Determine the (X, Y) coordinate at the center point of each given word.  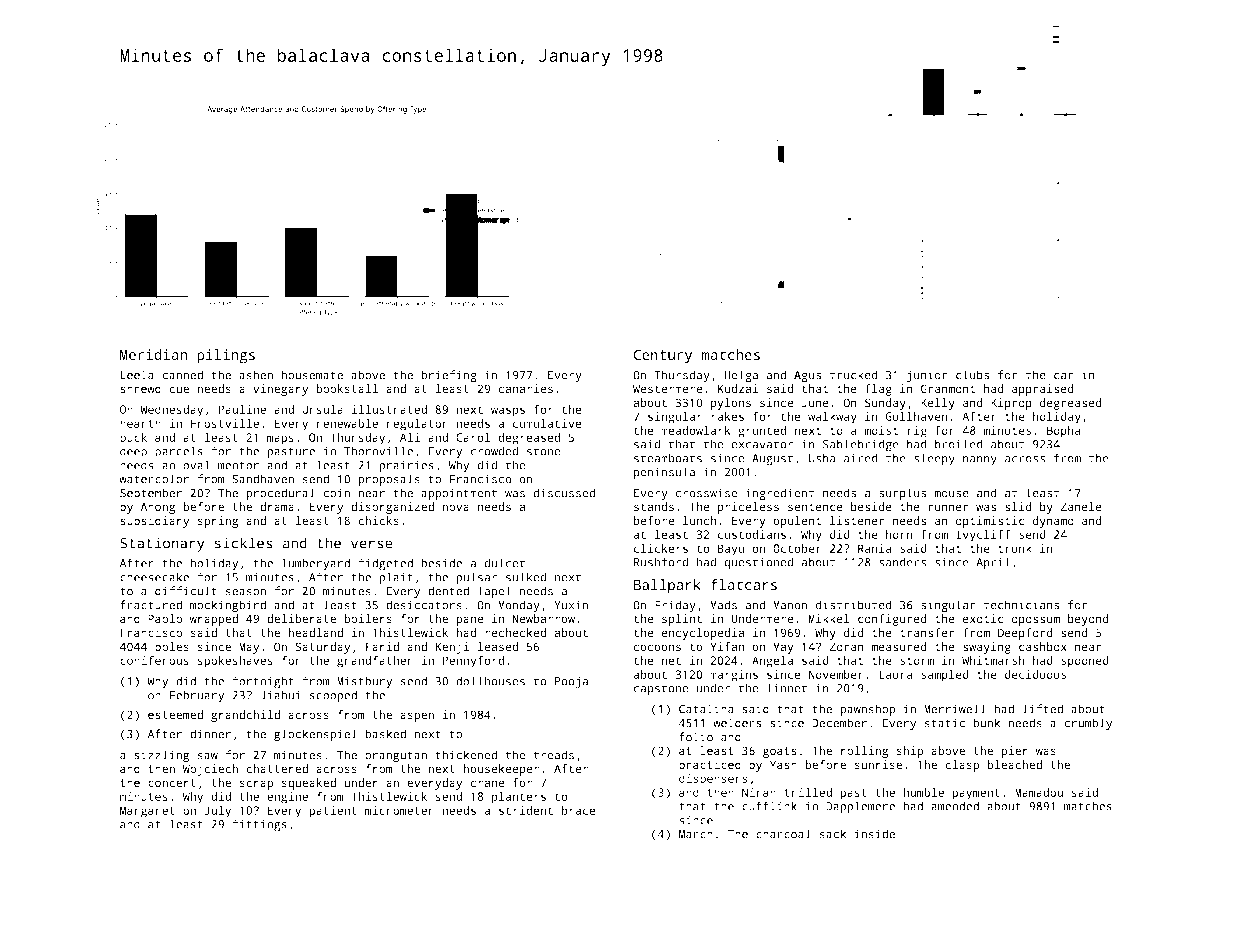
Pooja (571, 683)
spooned (1085, 662)
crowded (494, 451)
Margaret (147, 812)
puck (133, 439)
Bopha (1063, 432)
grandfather (375, 661)
